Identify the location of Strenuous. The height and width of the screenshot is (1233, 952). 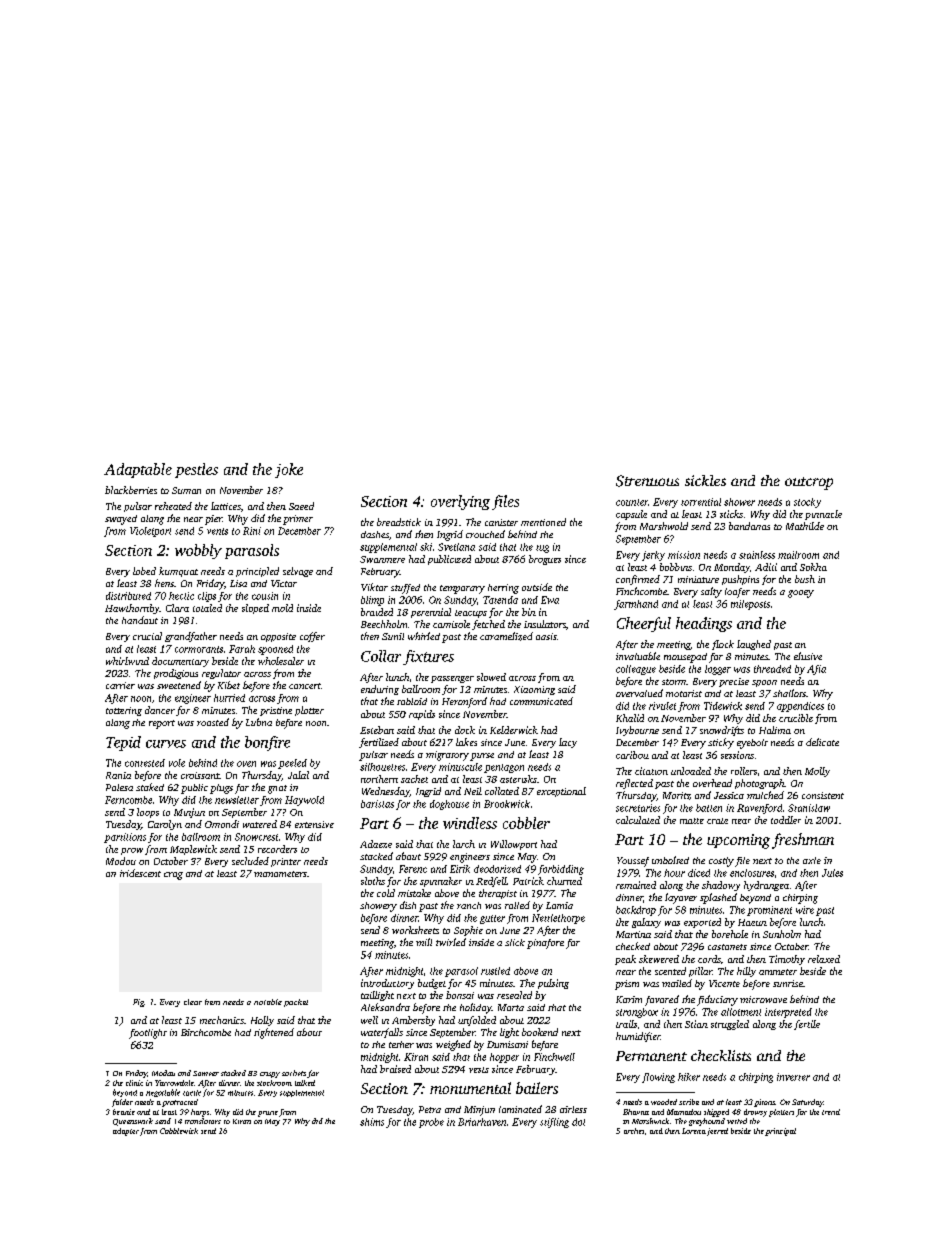
(647, 481).
